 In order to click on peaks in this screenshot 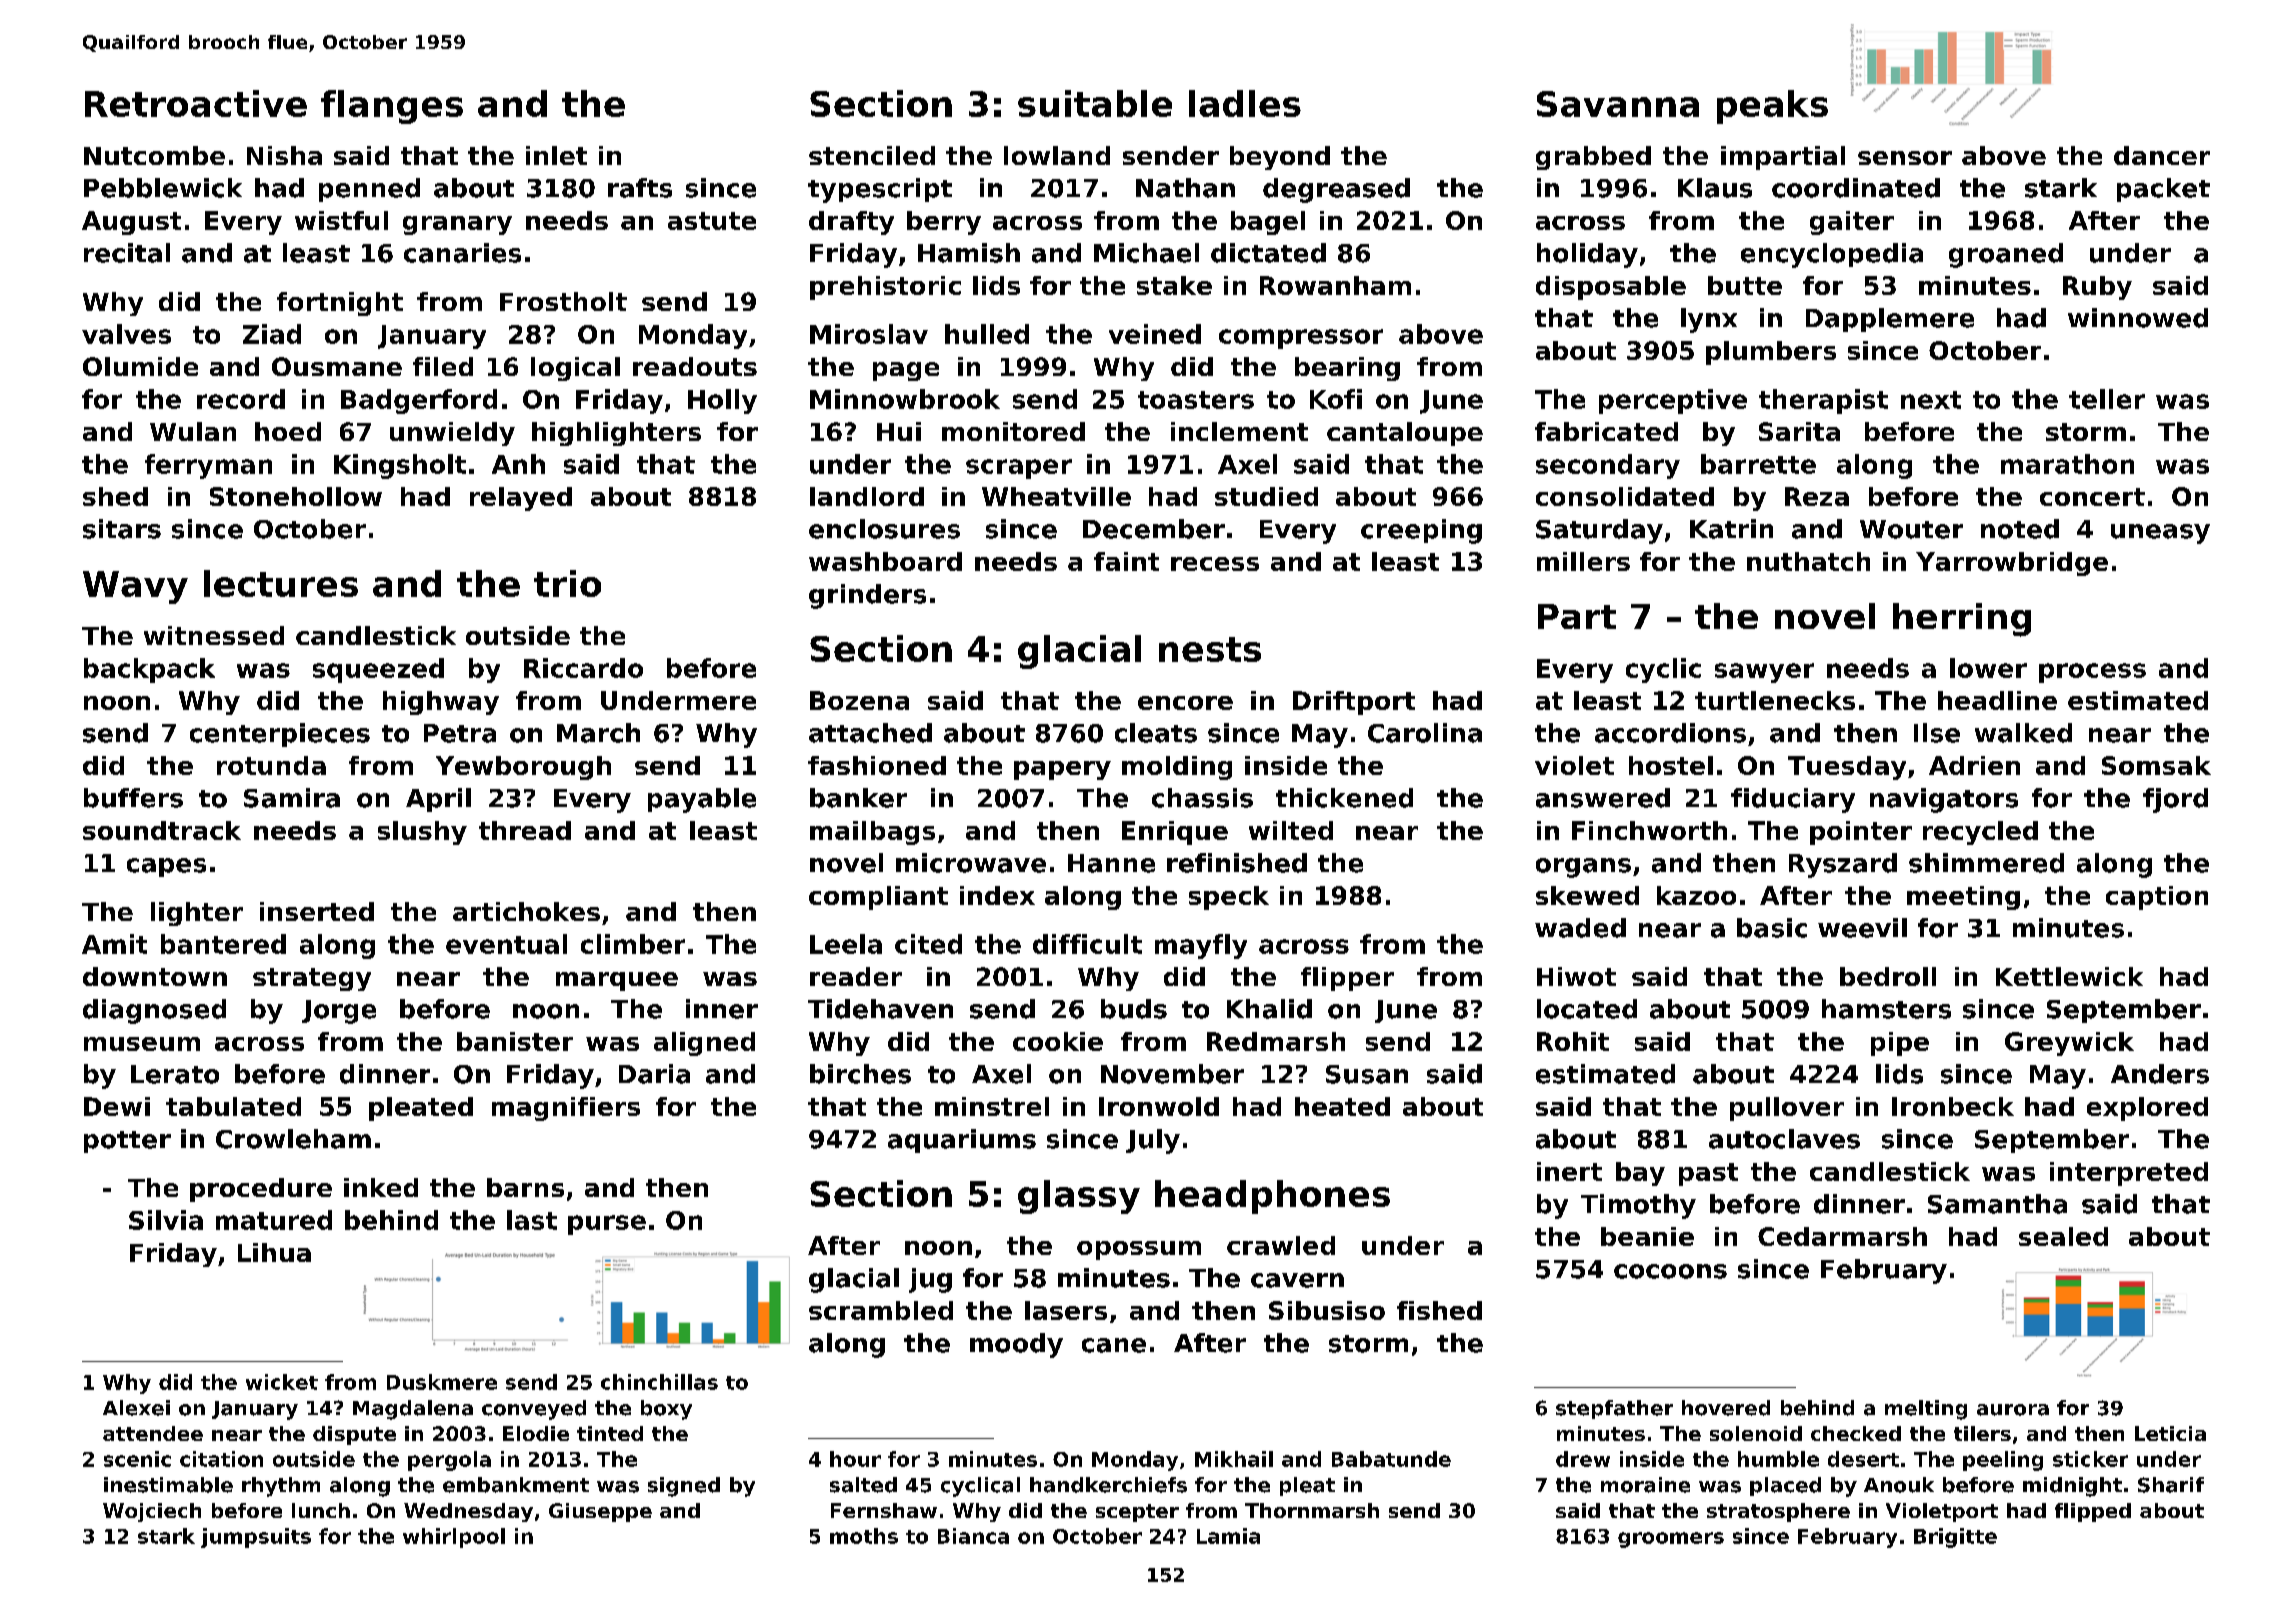, I will do `click(1772, 107)`.
